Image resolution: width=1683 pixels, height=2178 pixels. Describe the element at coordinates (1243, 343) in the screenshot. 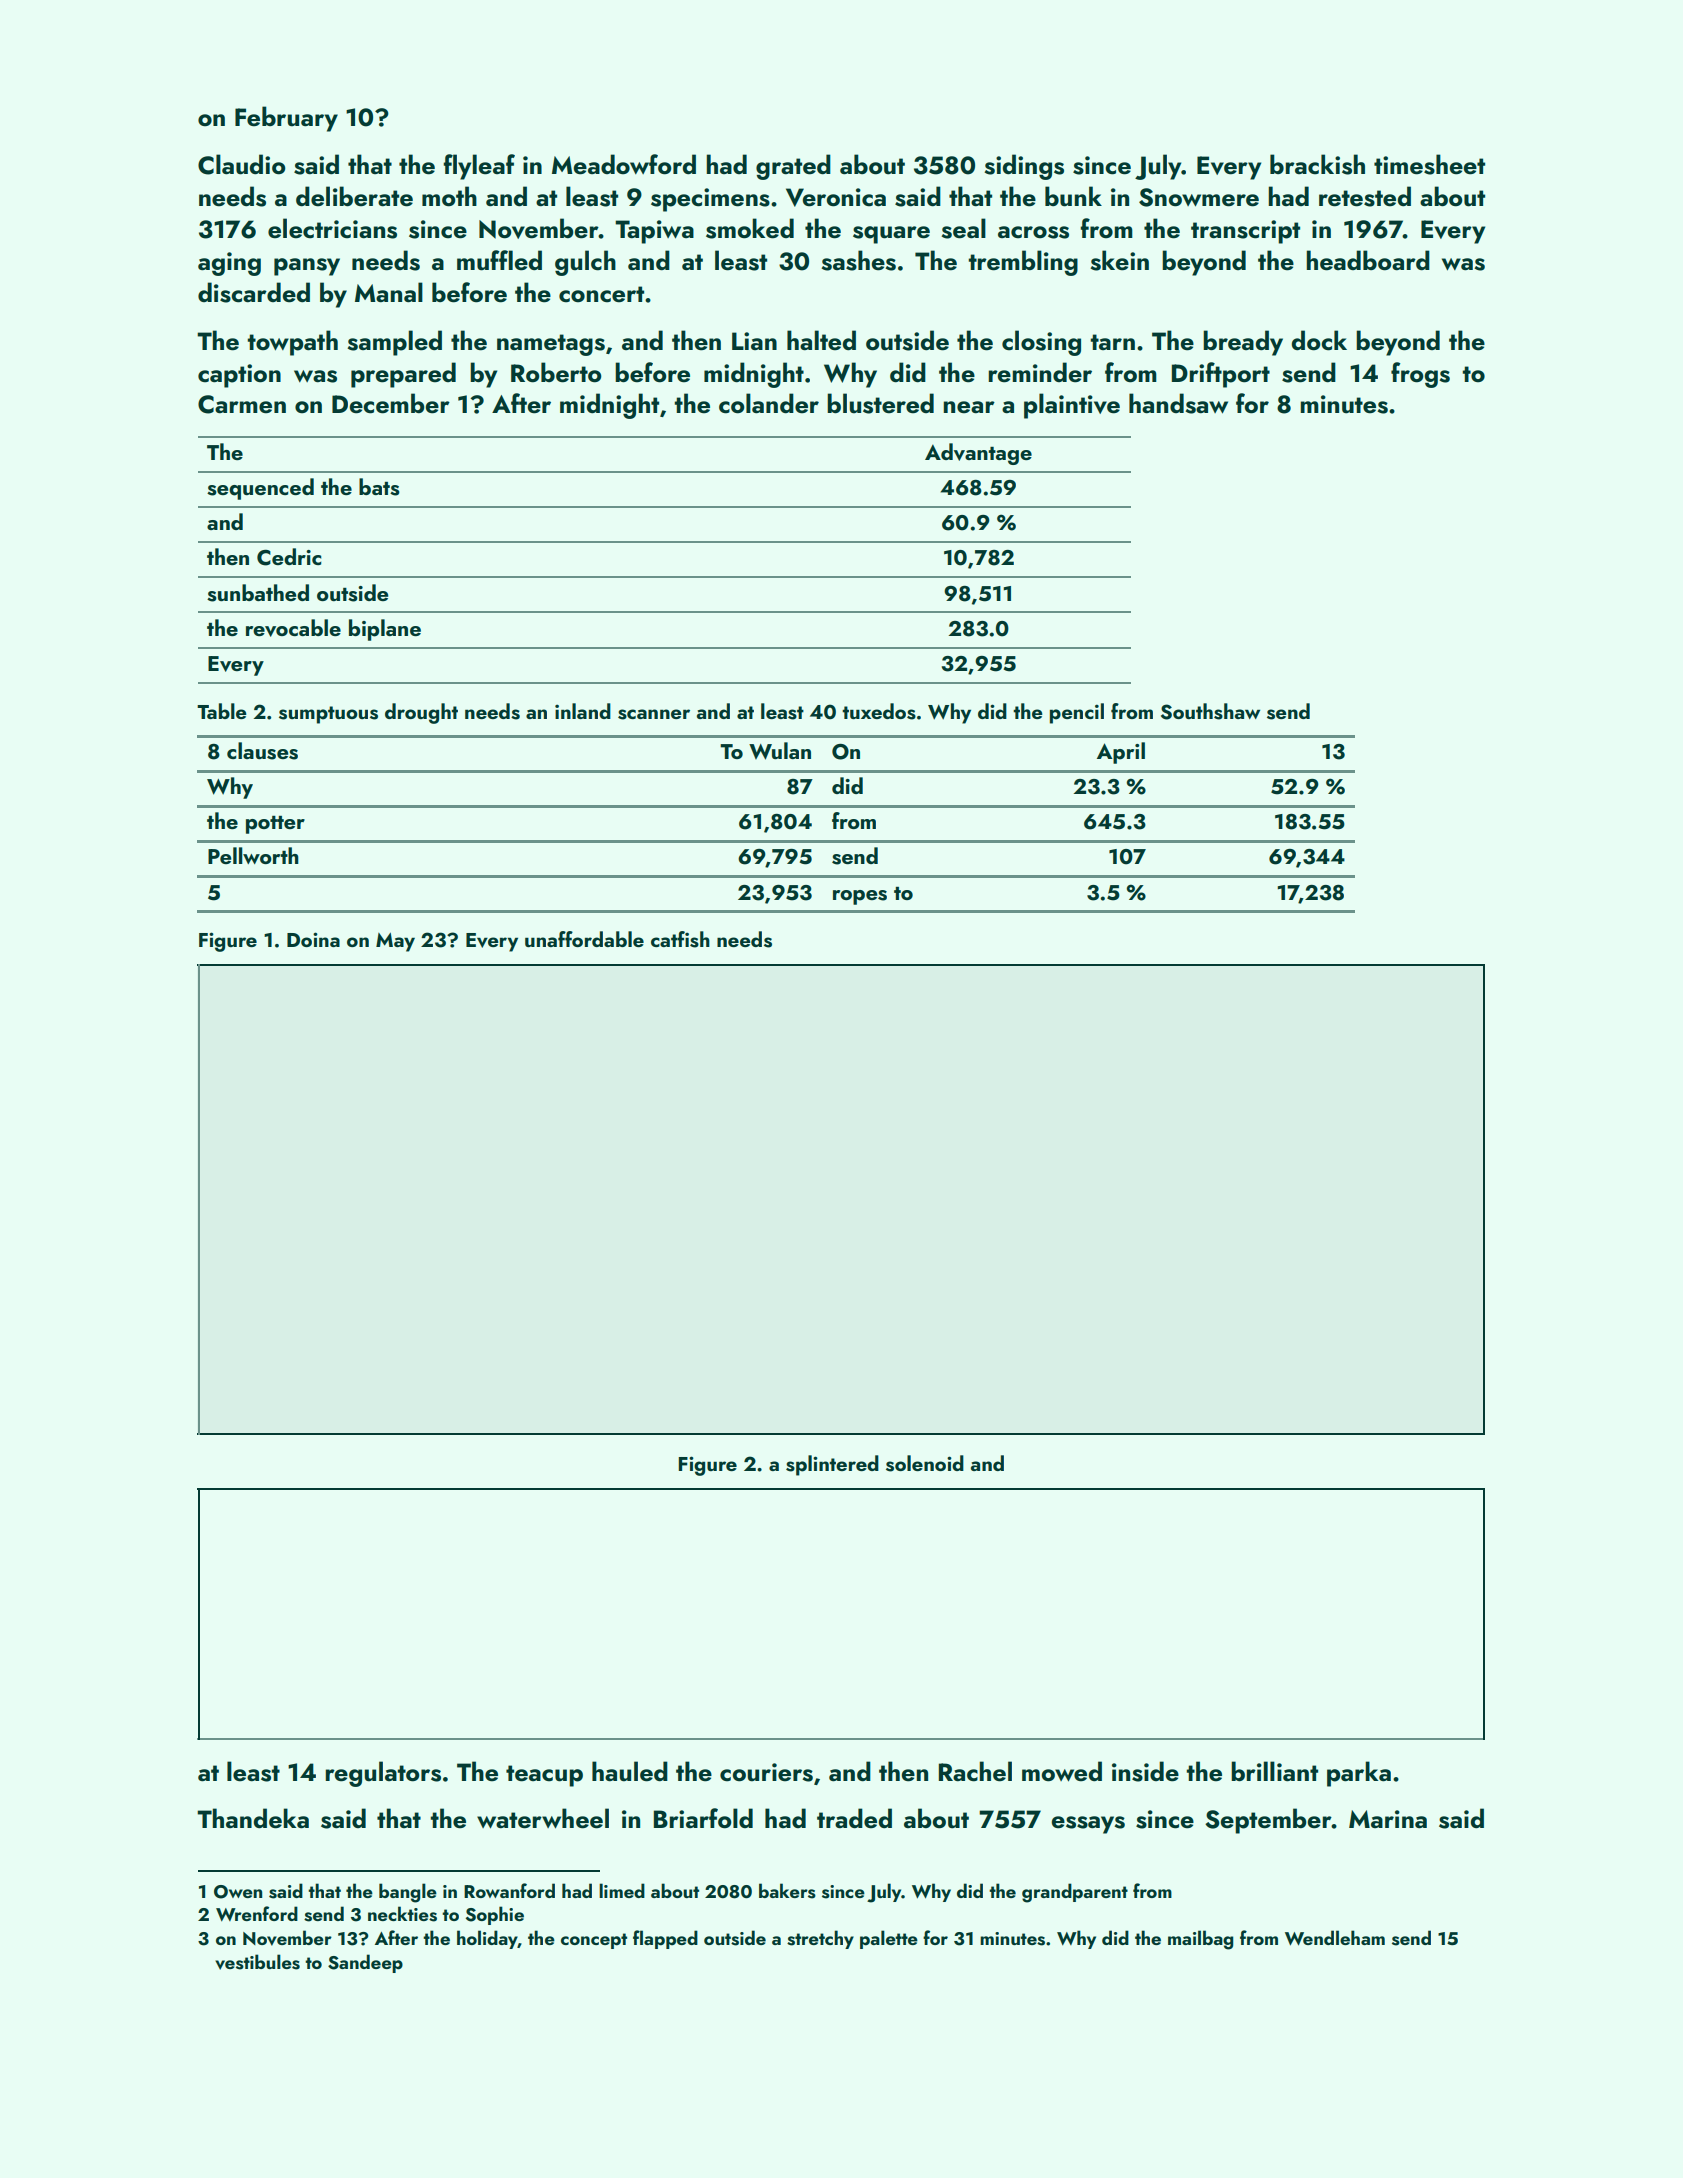

I see `bready` at that location.
